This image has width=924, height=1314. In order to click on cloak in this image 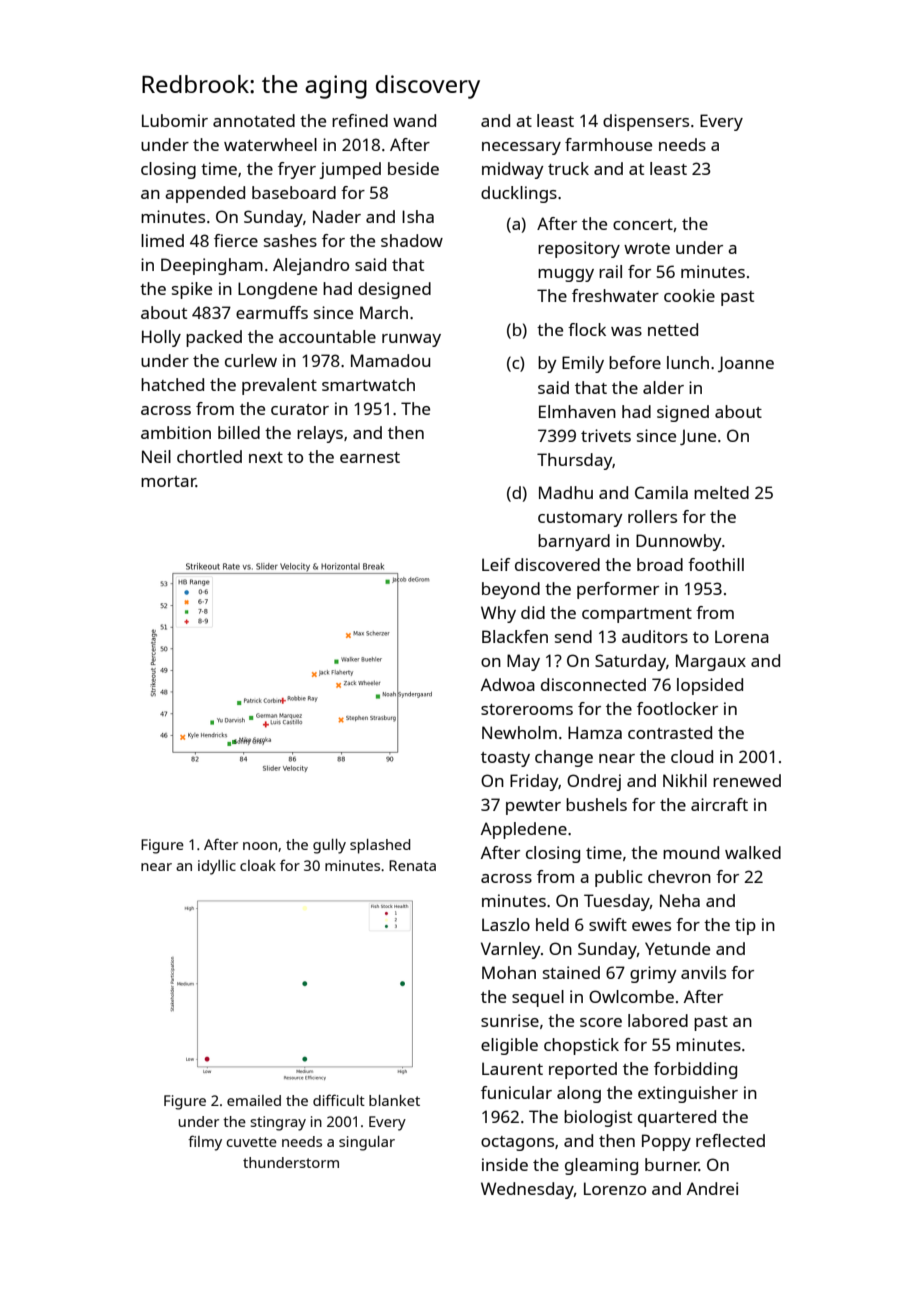, I will do `click(258, 865)`.
